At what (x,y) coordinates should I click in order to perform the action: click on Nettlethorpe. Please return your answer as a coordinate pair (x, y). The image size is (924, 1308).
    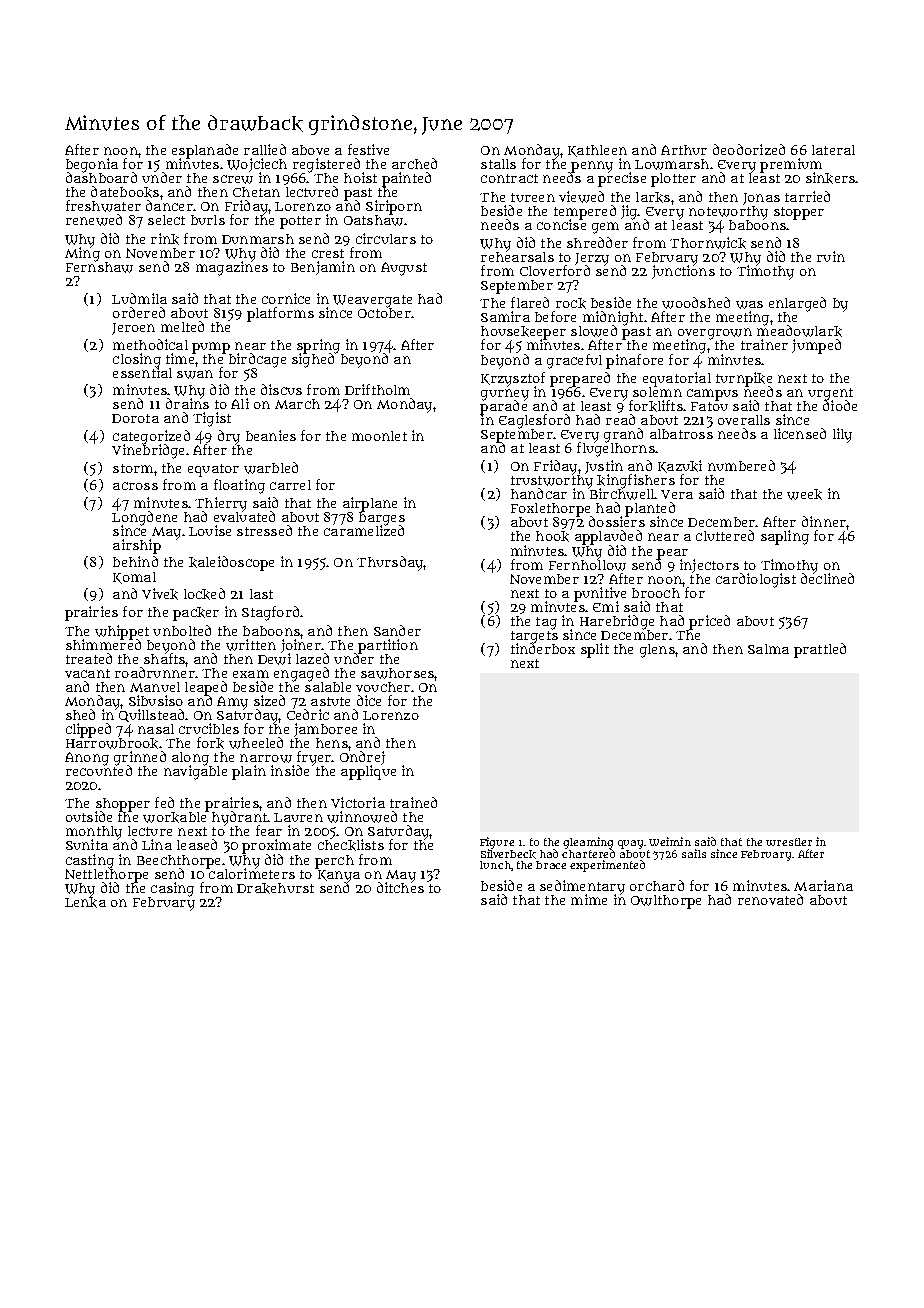
    Looking at the image, I should click on (106, 875).
